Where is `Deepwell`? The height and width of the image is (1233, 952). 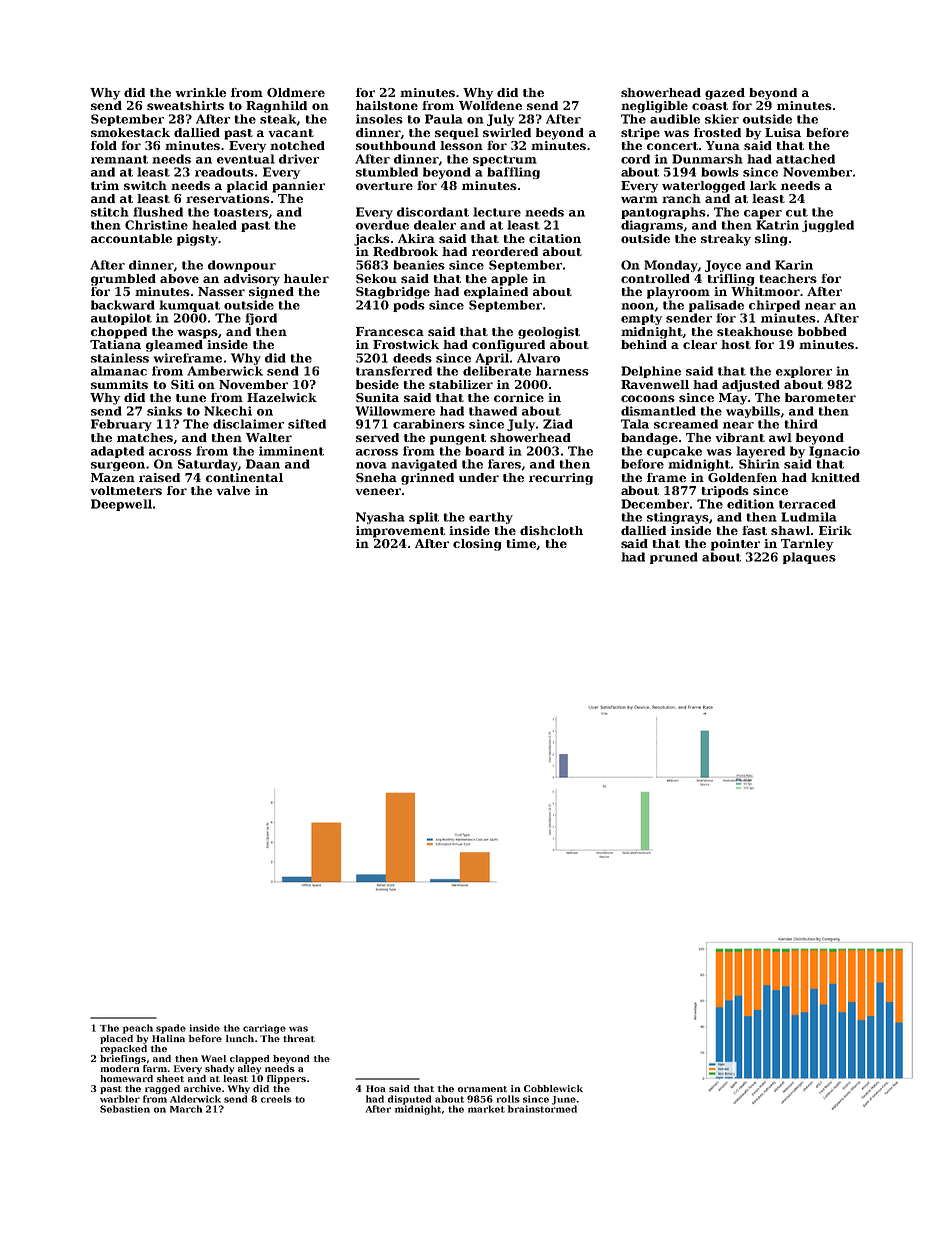
Deepwell is located at coordinates (121, 505).
